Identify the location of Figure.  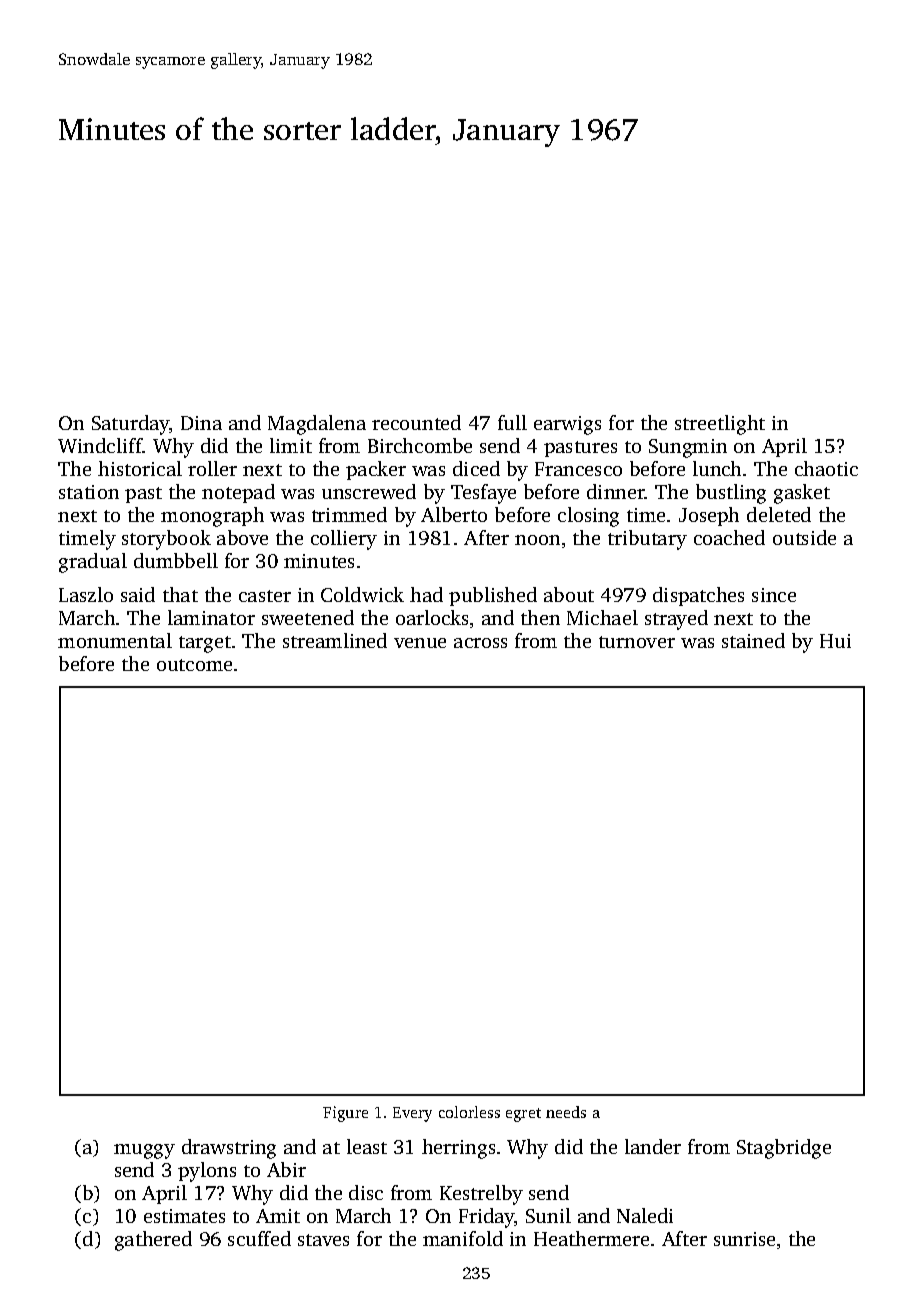
(345, 1114).
